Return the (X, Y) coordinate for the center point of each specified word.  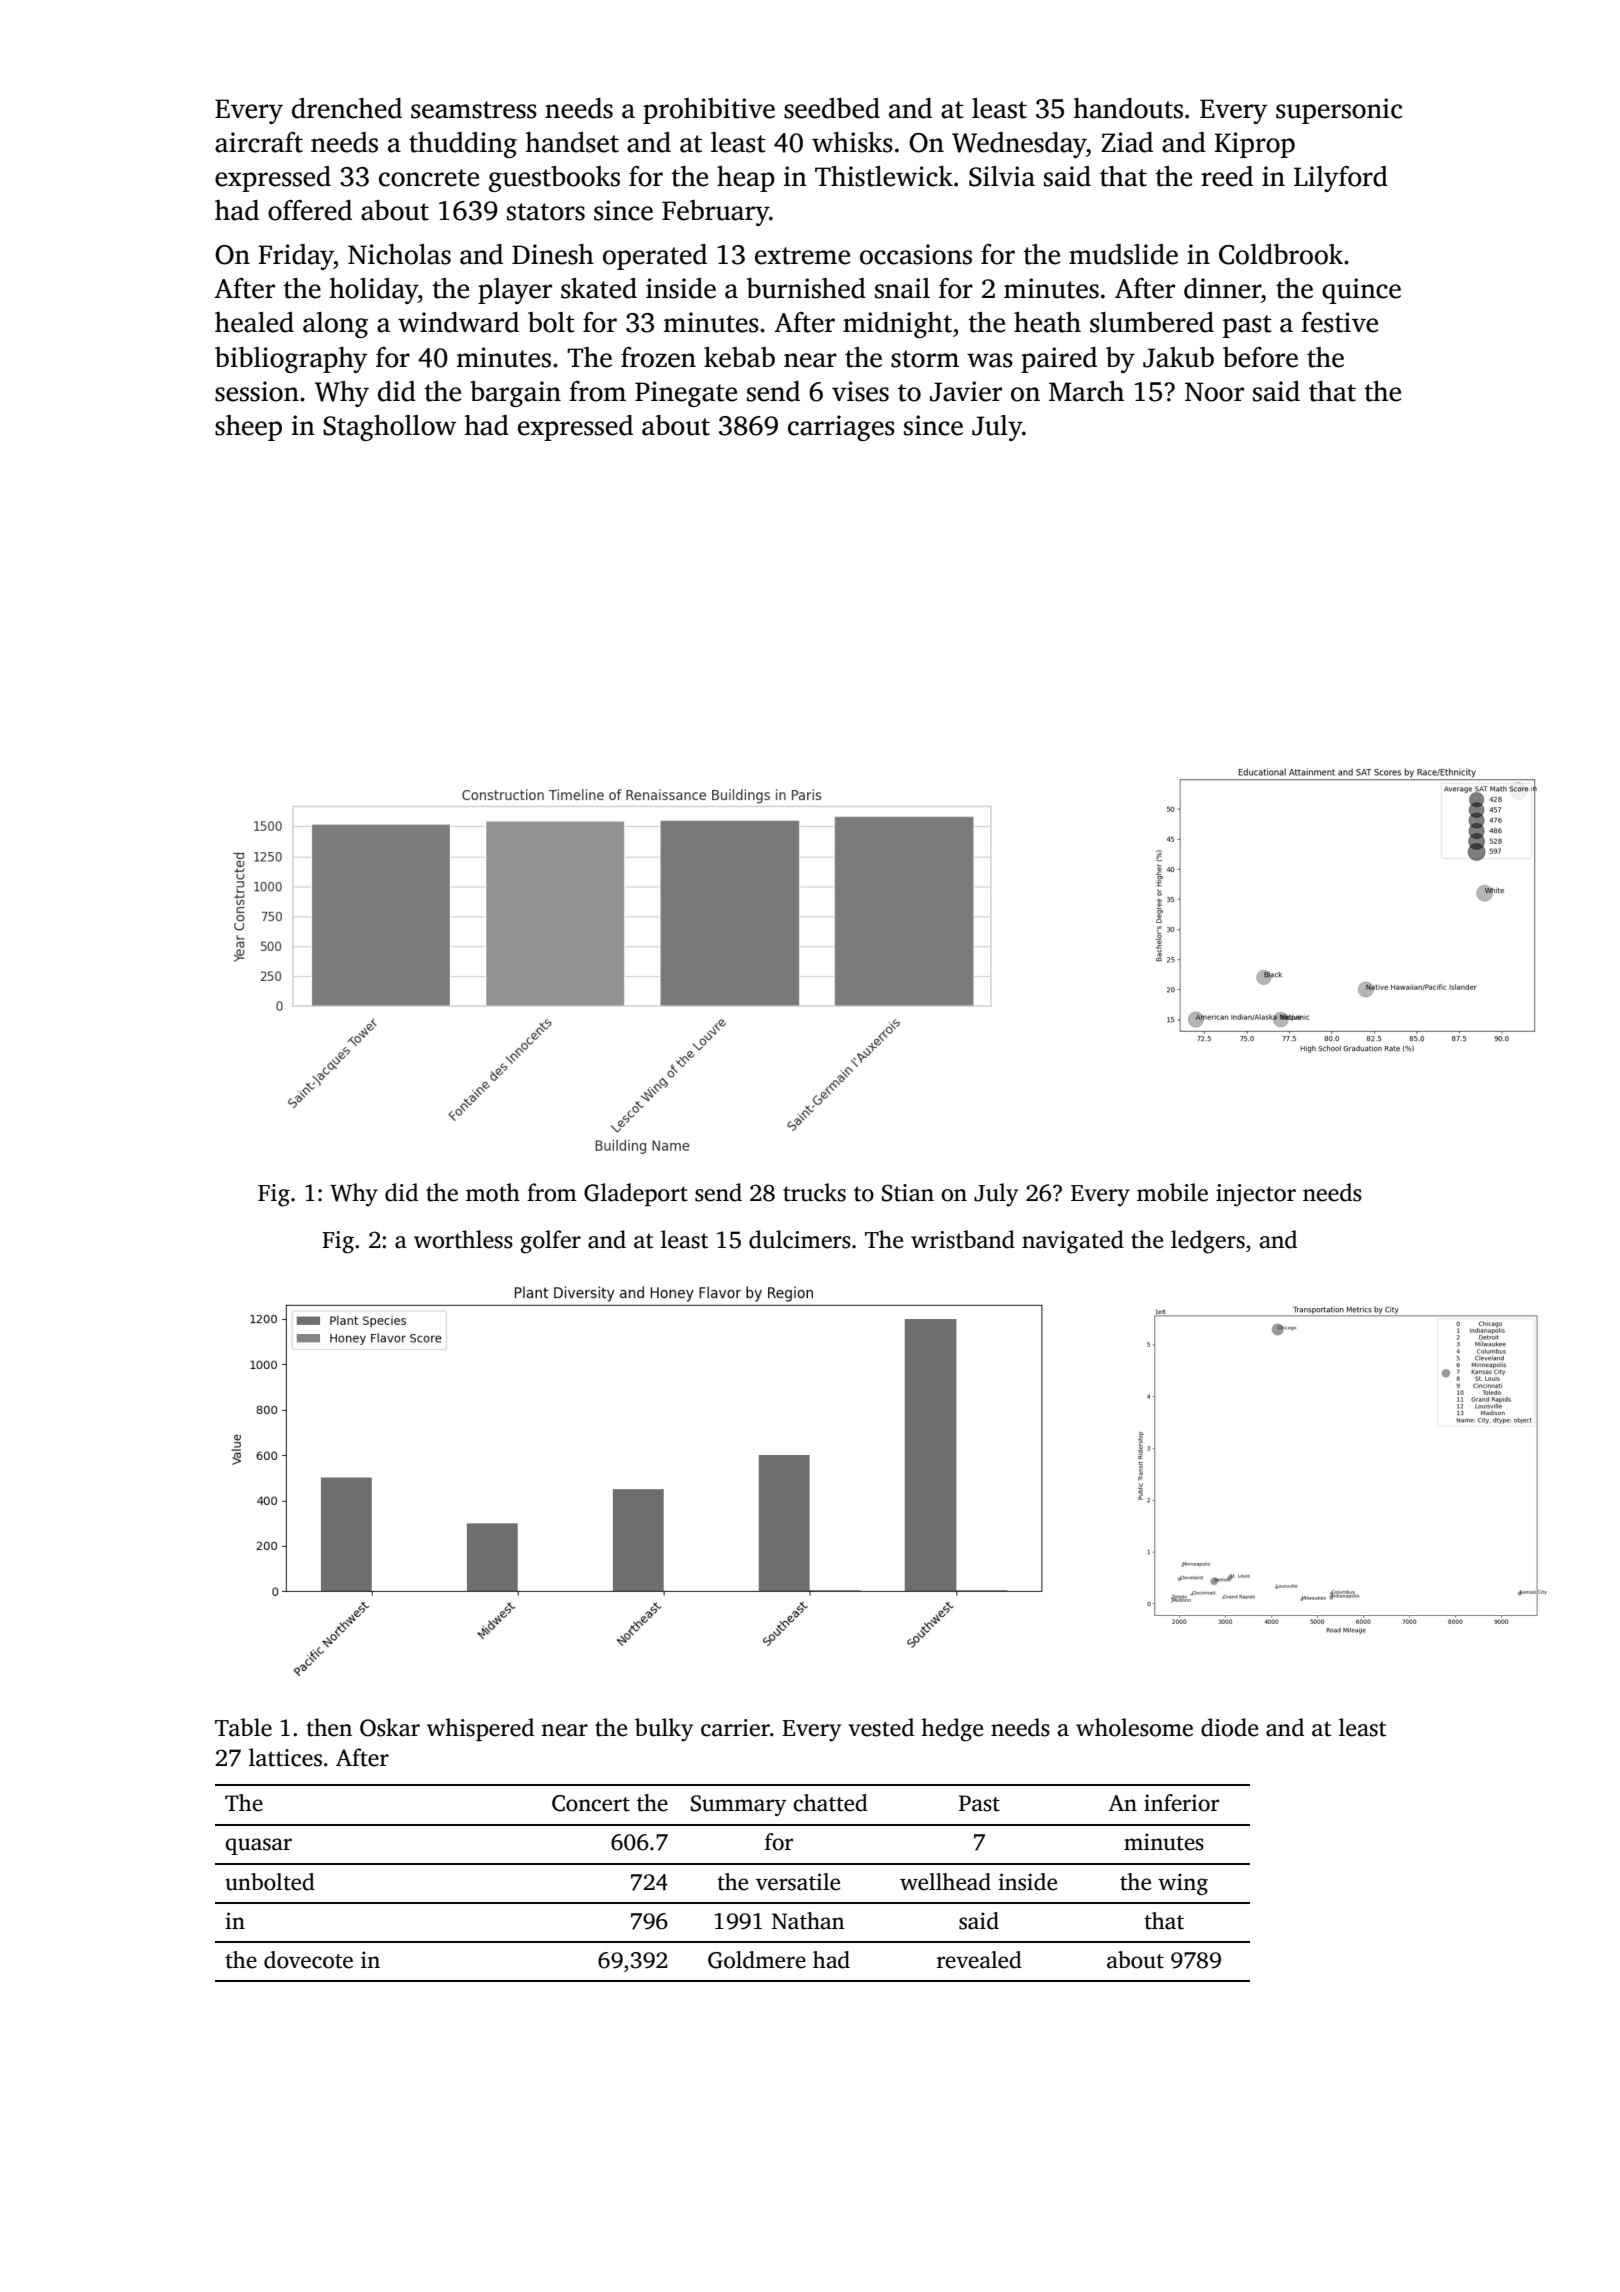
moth (493, 1192)
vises (860, 391)
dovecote (308, 1960)
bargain (515, 394)
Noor (1214, 392)
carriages (841, 428)
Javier (966, 391)
